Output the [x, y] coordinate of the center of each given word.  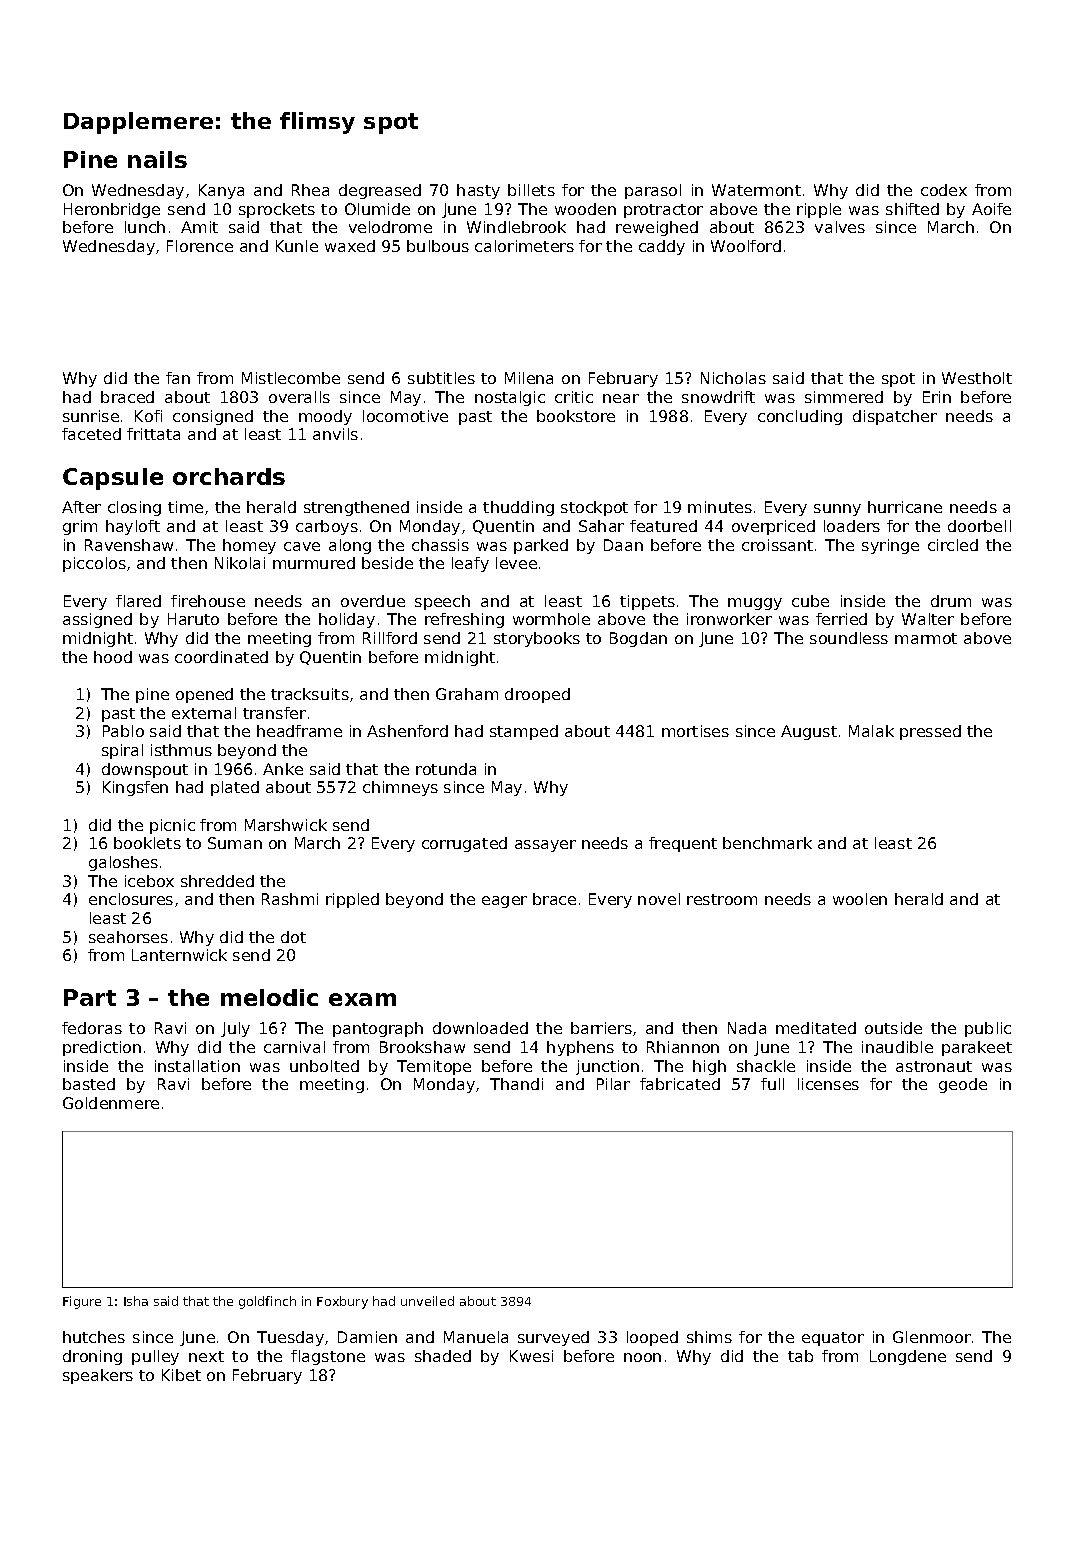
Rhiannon [683, 1047]
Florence [200, 246]
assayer [545, 846]
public [988, 1029]
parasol [653, 191]
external [204, 713]
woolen [860, 899]
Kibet [181, 1375]
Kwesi [531, 1356]
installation [197, 1066]
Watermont [756, 190]
